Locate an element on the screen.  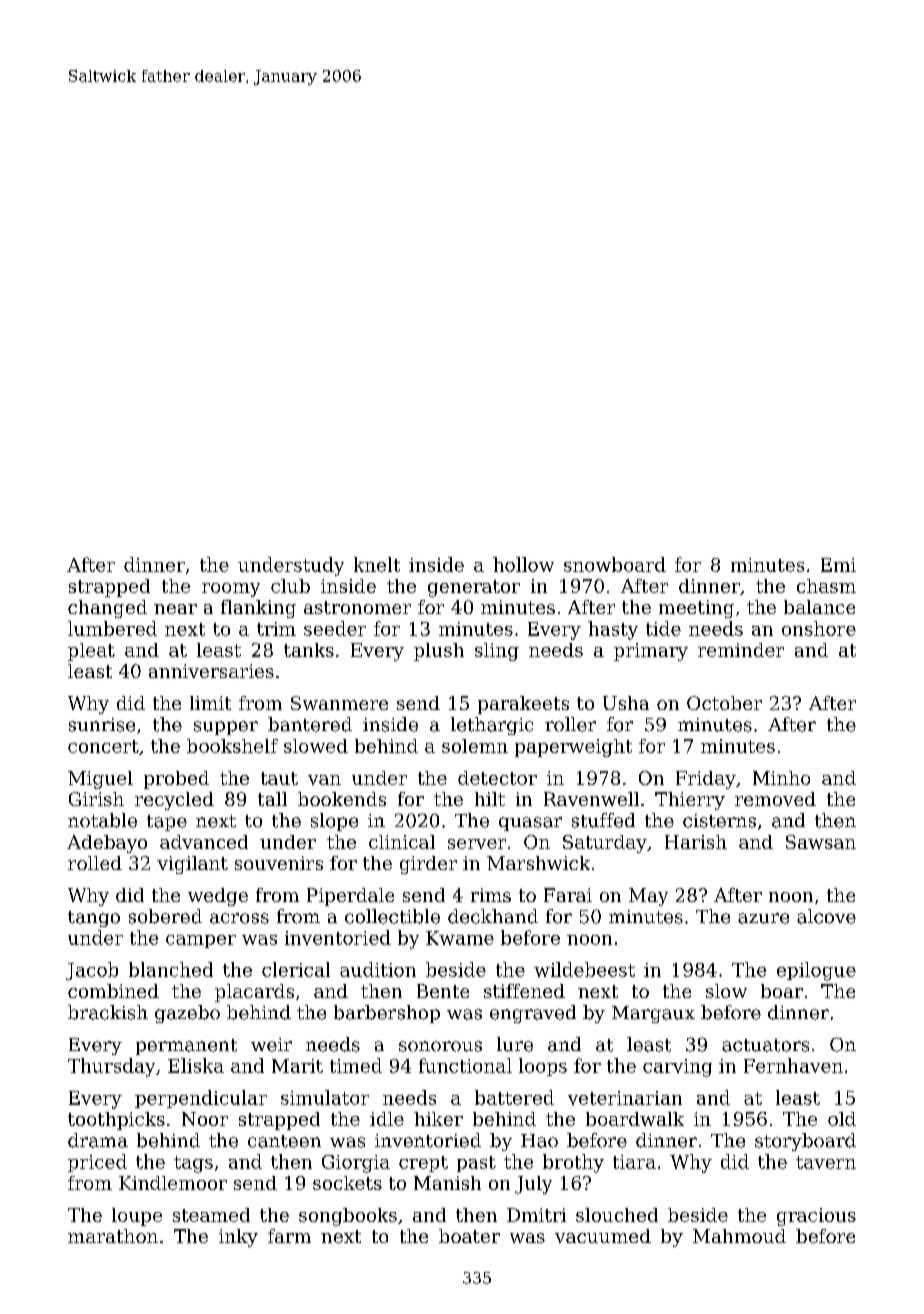
roomy is located at coordinates (231, 590).
